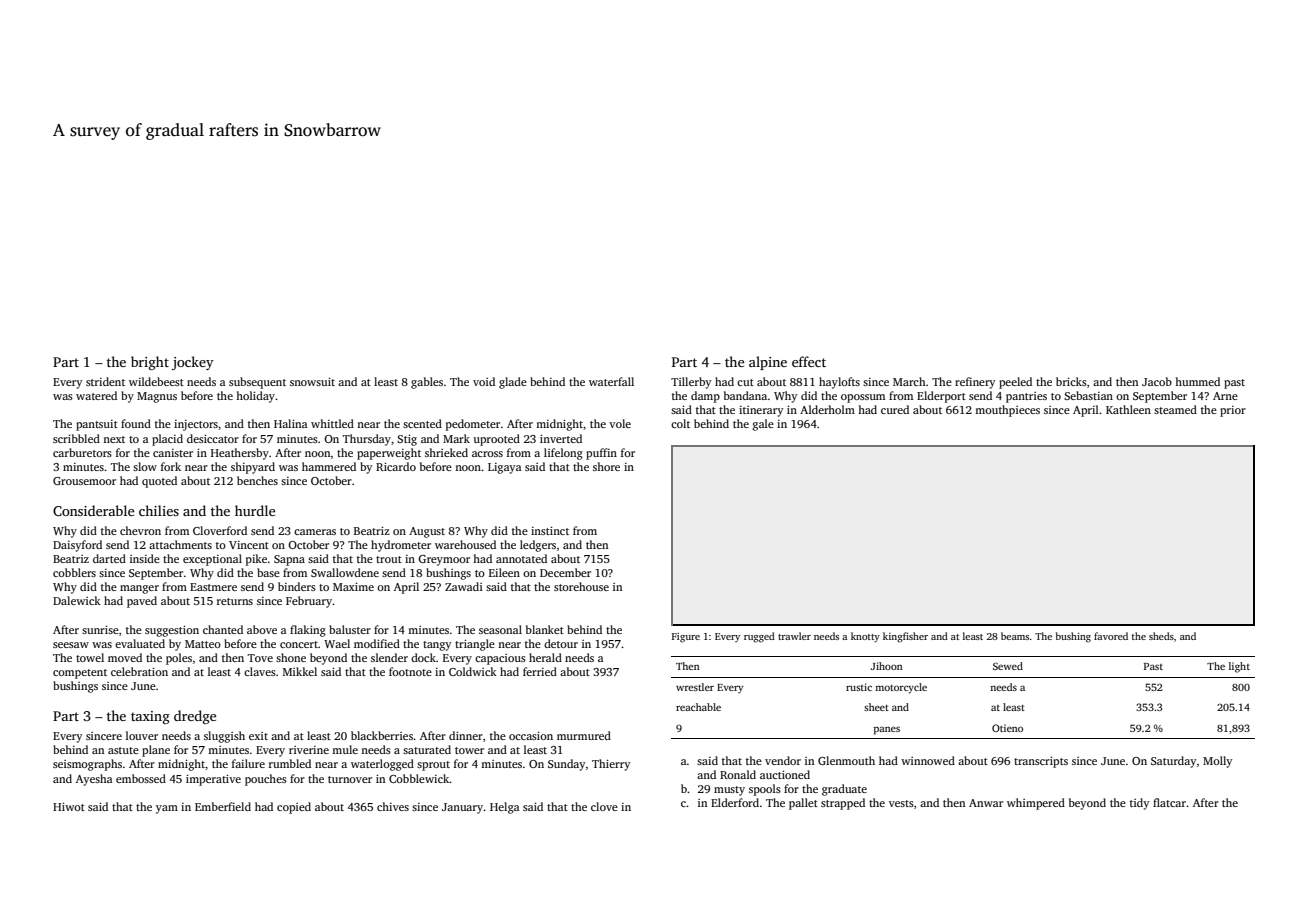  What do you see at coordinates (768, 363) in the page?
I see `alpine` at bounding box center [768, 363].
